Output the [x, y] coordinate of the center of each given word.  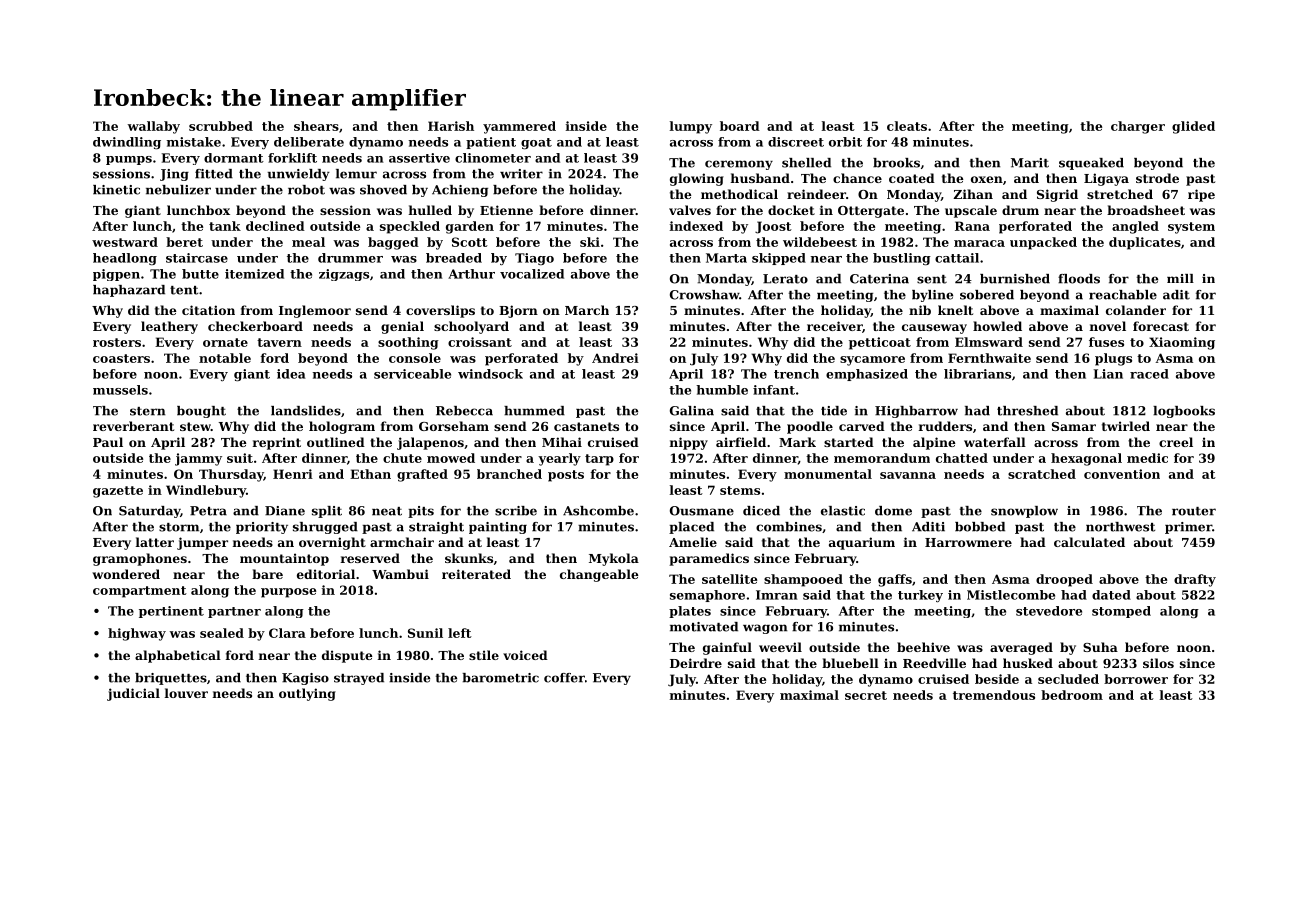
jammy [198, 459]
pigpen [116, 275]
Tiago [534, 259]
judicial [133, 694]
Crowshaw [704, 295]
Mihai [562, 442]
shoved [383, 190]
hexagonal [1086, 459]
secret [866, 695]
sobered [987, 295]
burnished [1015, 279]
